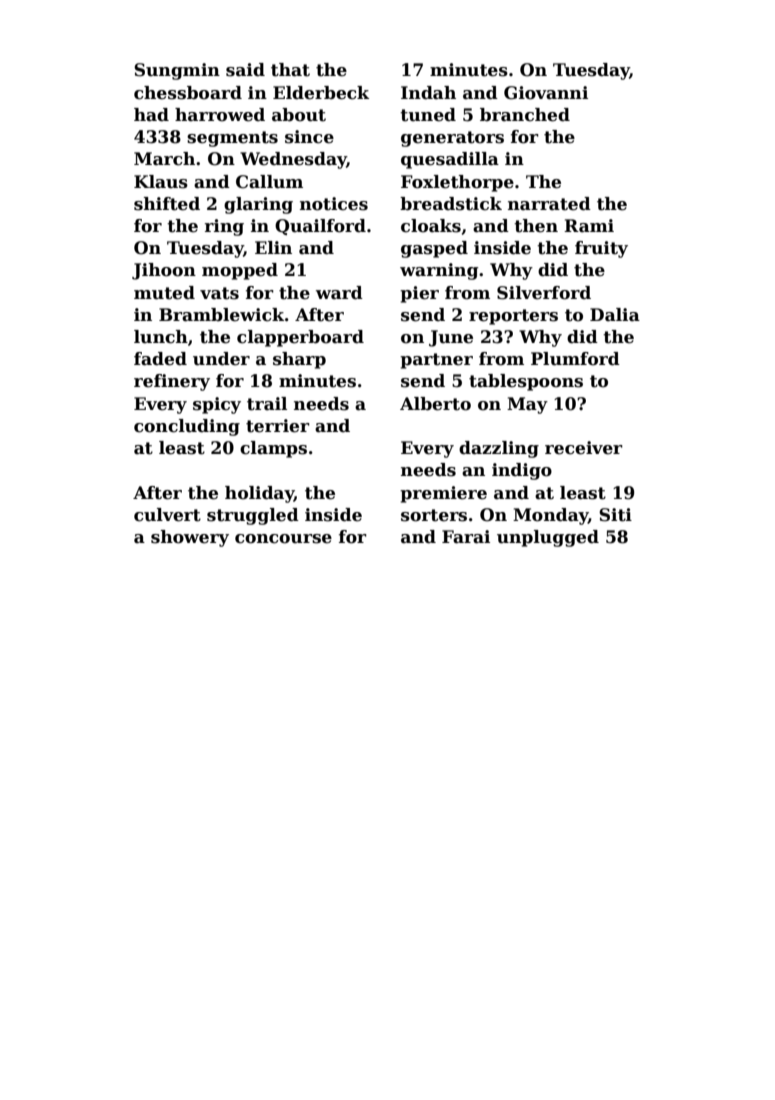 This screenshot has width=775, height=1100. I want to click on since, so click(309, 137).
